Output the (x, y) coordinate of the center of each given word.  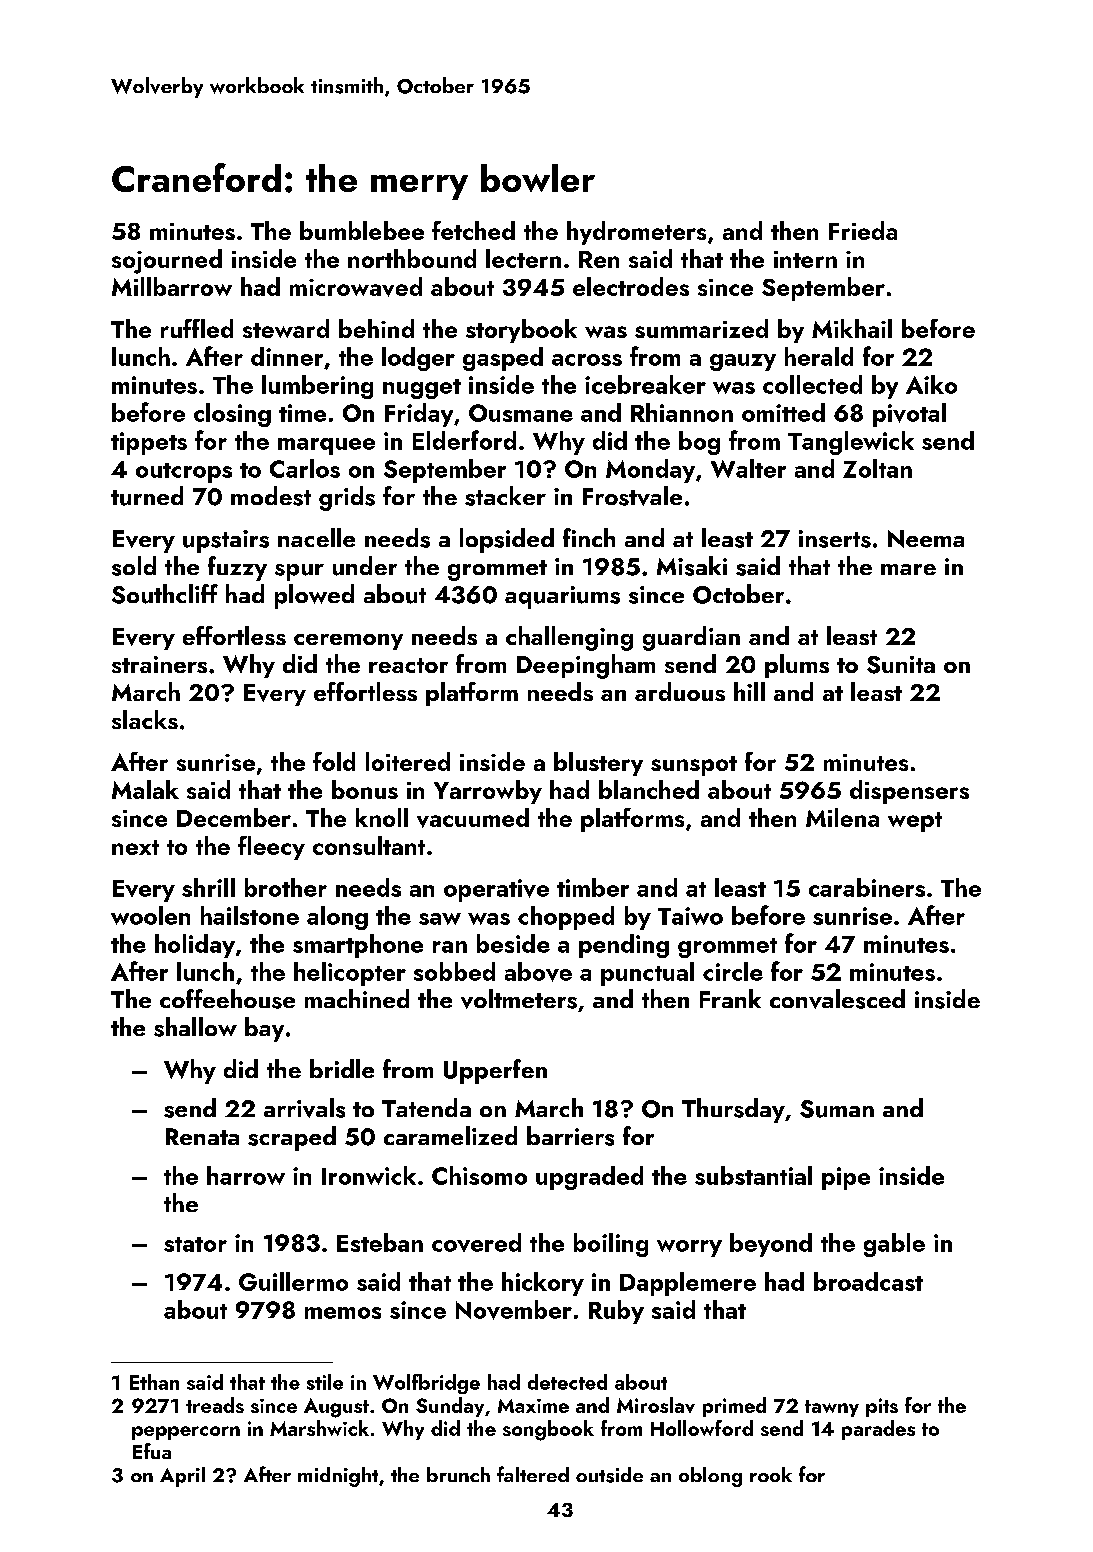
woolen (150, 915)
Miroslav (656, 1405)
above (538, 972)
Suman (837, 1109)
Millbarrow (172, 286)
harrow (246, 1175)
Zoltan (877, 468)
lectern (523, 258)
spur (299, 572)
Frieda (863, 230)
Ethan (154, 1382)
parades (878, 1430)
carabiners (867, 887)
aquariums (562, 597)
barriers (570, 1136)
